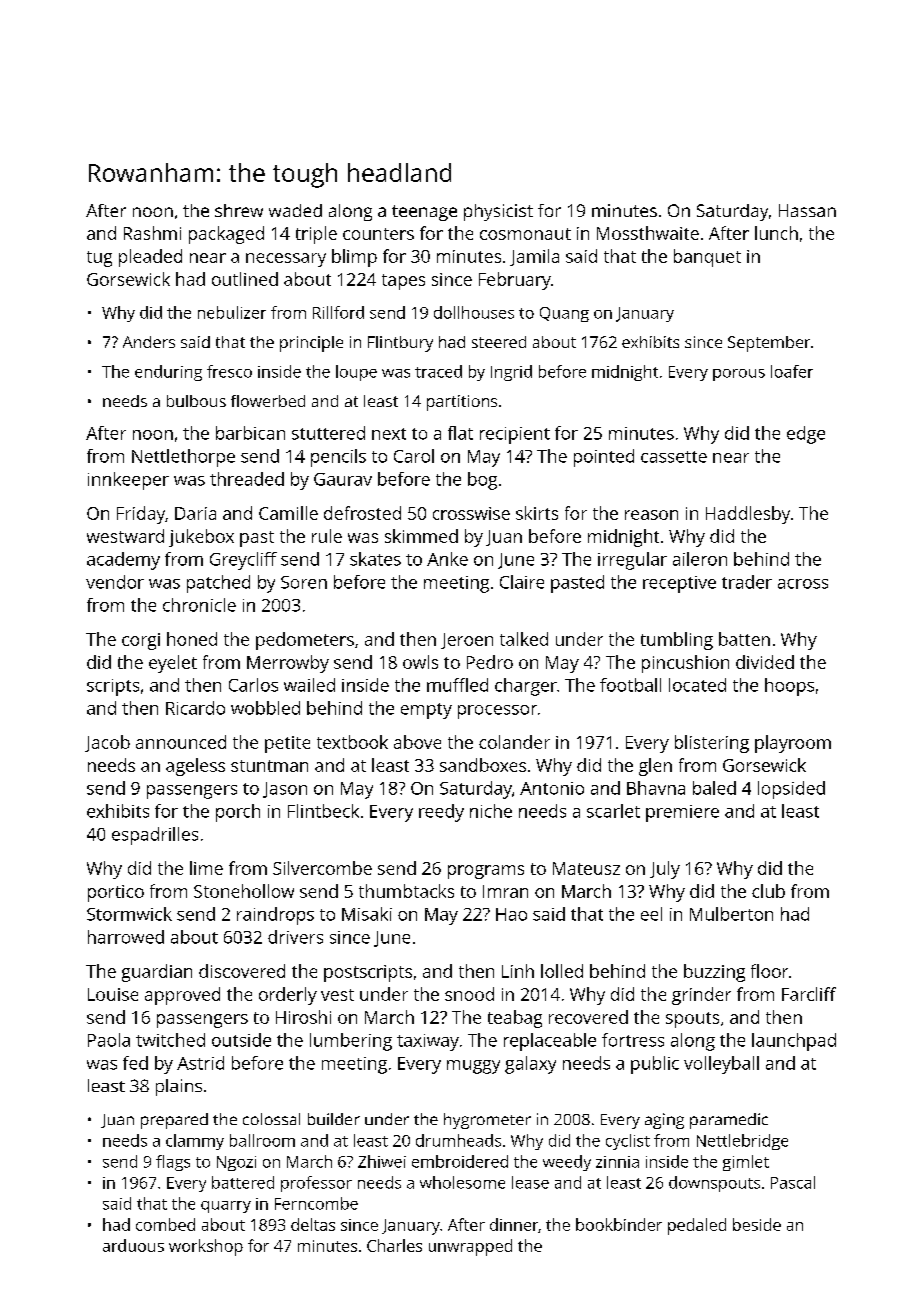 Image resolution: width=924 pixels, height=1311 pixels. Describe the element at coordinates (564, 314) in the document. I see `Quang` at that location.
